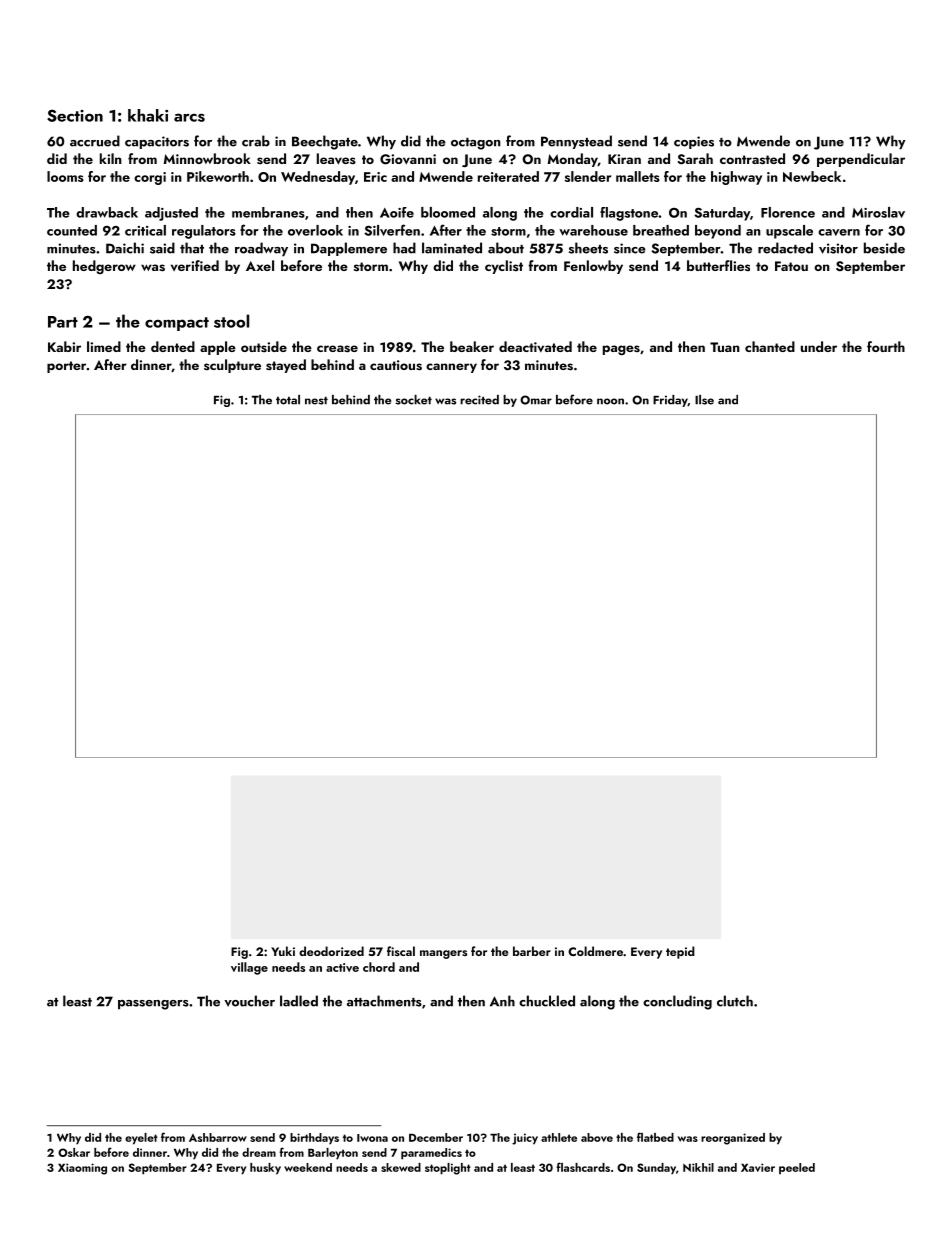 The image size is (952, 1233). Describe the element at coordinates (704, 400) in the screenshot. I see `Ilse` at that location.
